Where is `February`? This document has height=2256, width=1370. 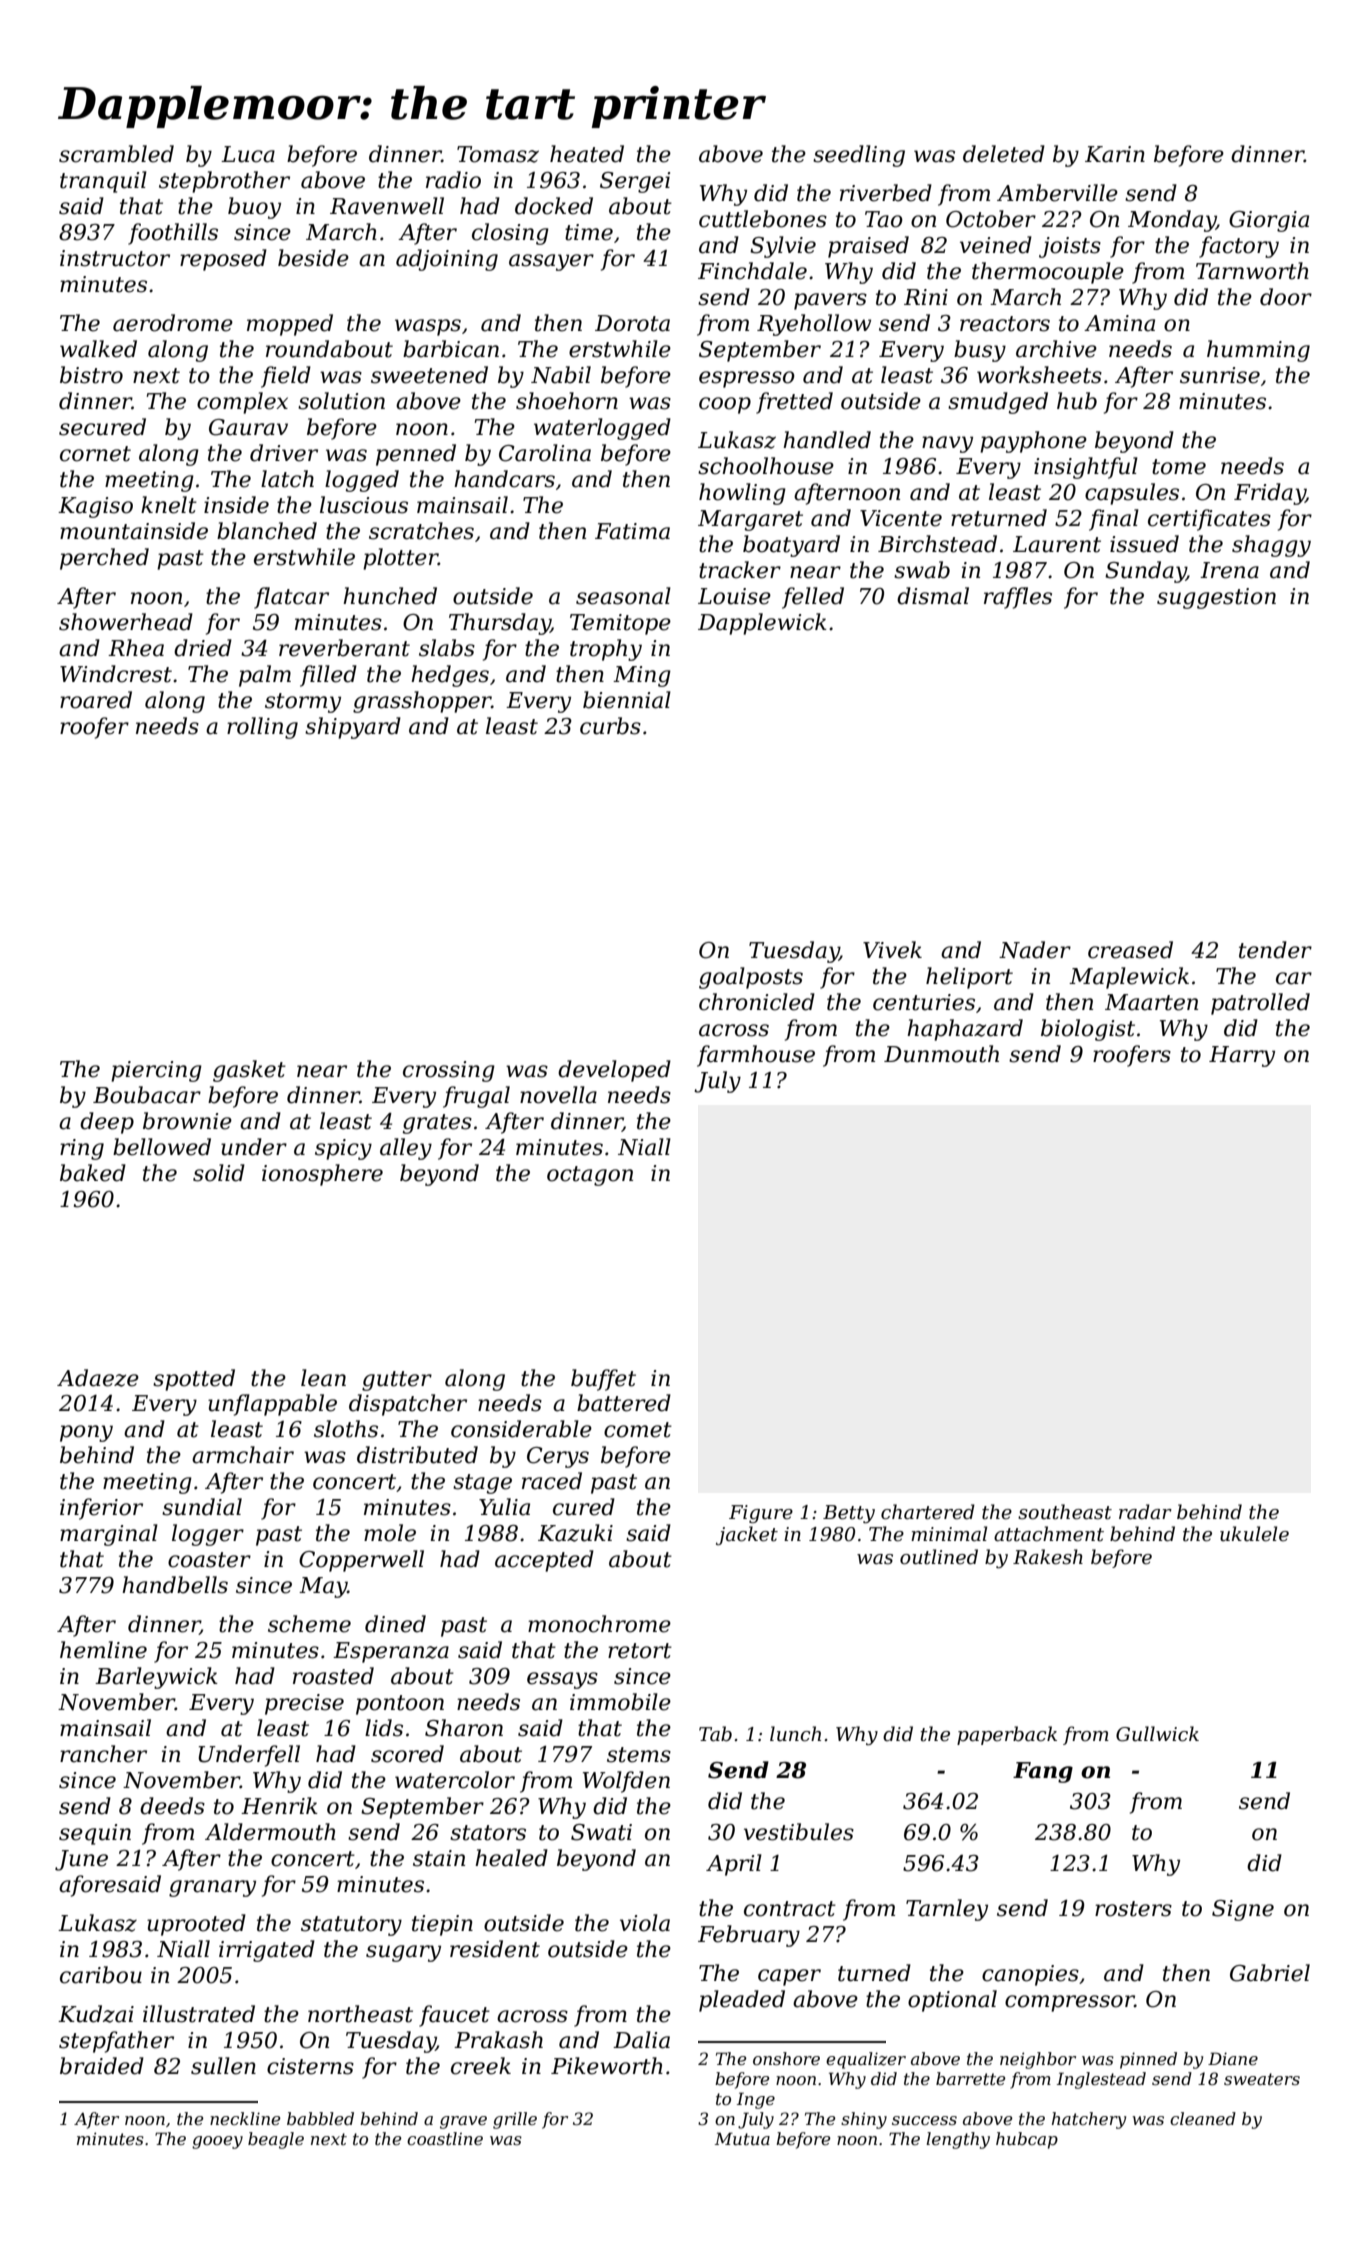 February is located at coordinates (749, 1936).
